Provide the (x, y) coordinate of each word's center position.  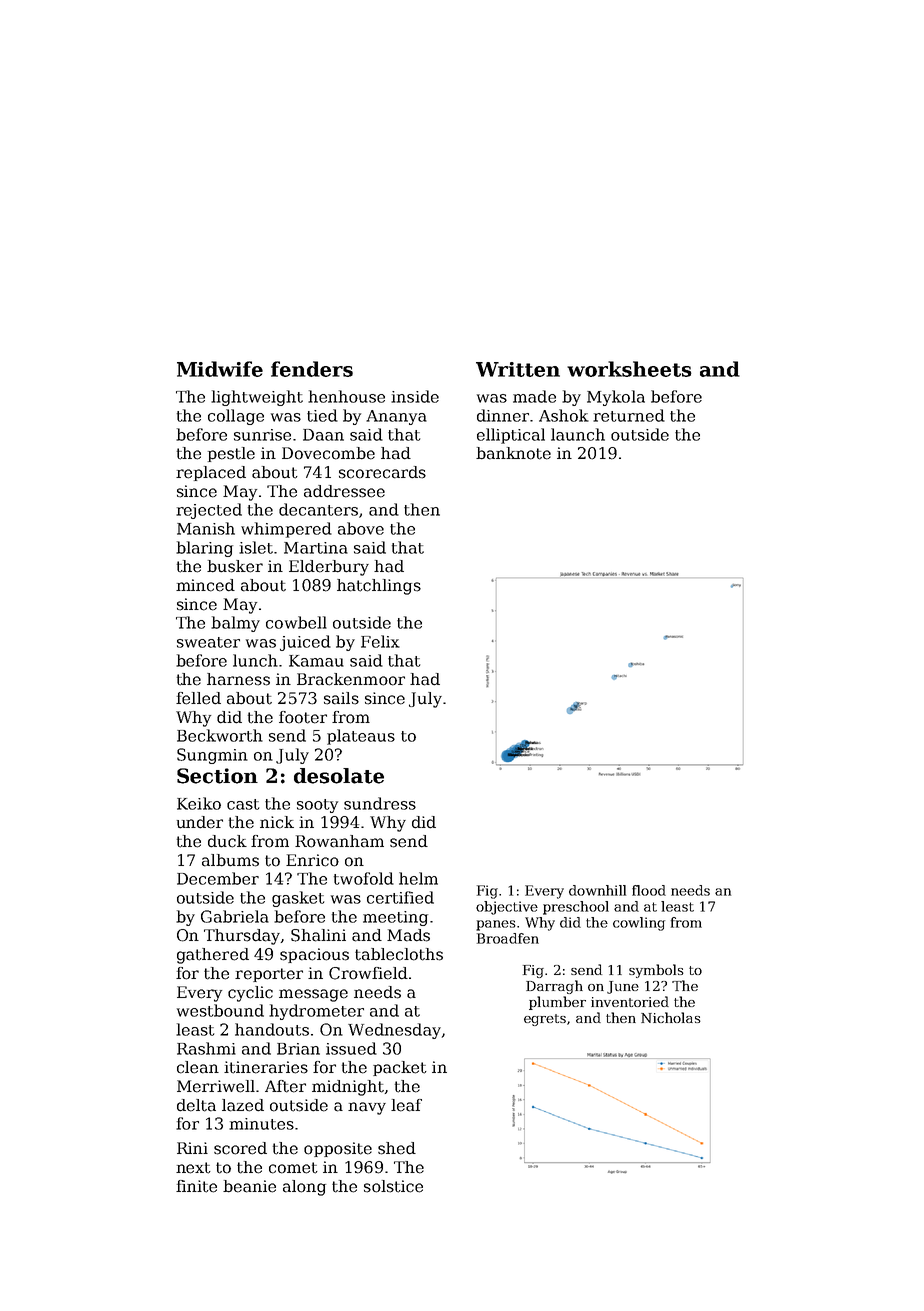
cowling (639, 924)
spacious (314, 955)
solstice (393, 1186)
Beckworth (220, 735)
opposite (338, 1149)
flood (649, 890)
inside (415, 396)
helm (418, 878)
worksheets (629, 369)
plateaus (361, 737)
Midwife (220, 369)
